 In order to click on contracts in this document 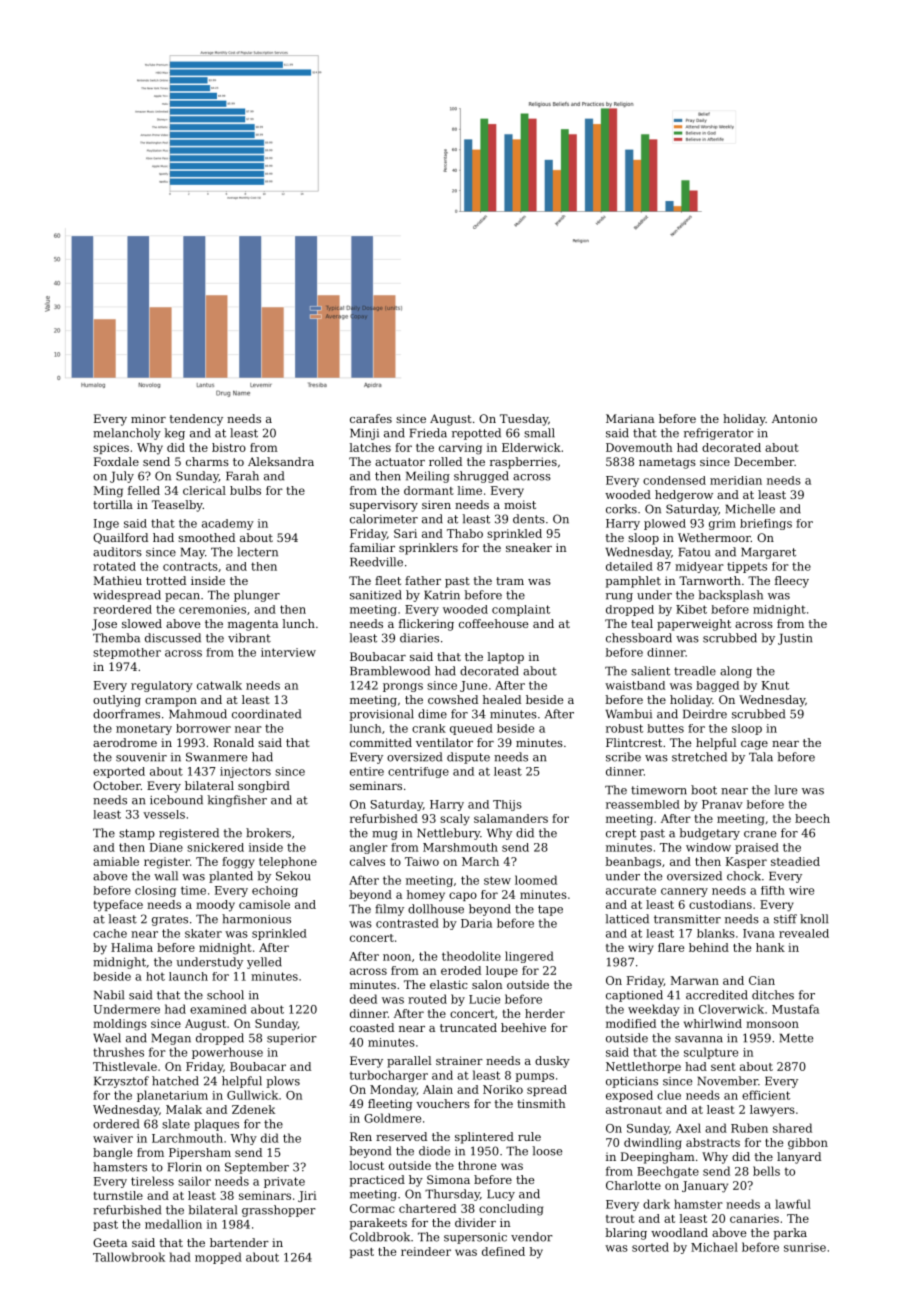, I will do `click(190, 566)`.
